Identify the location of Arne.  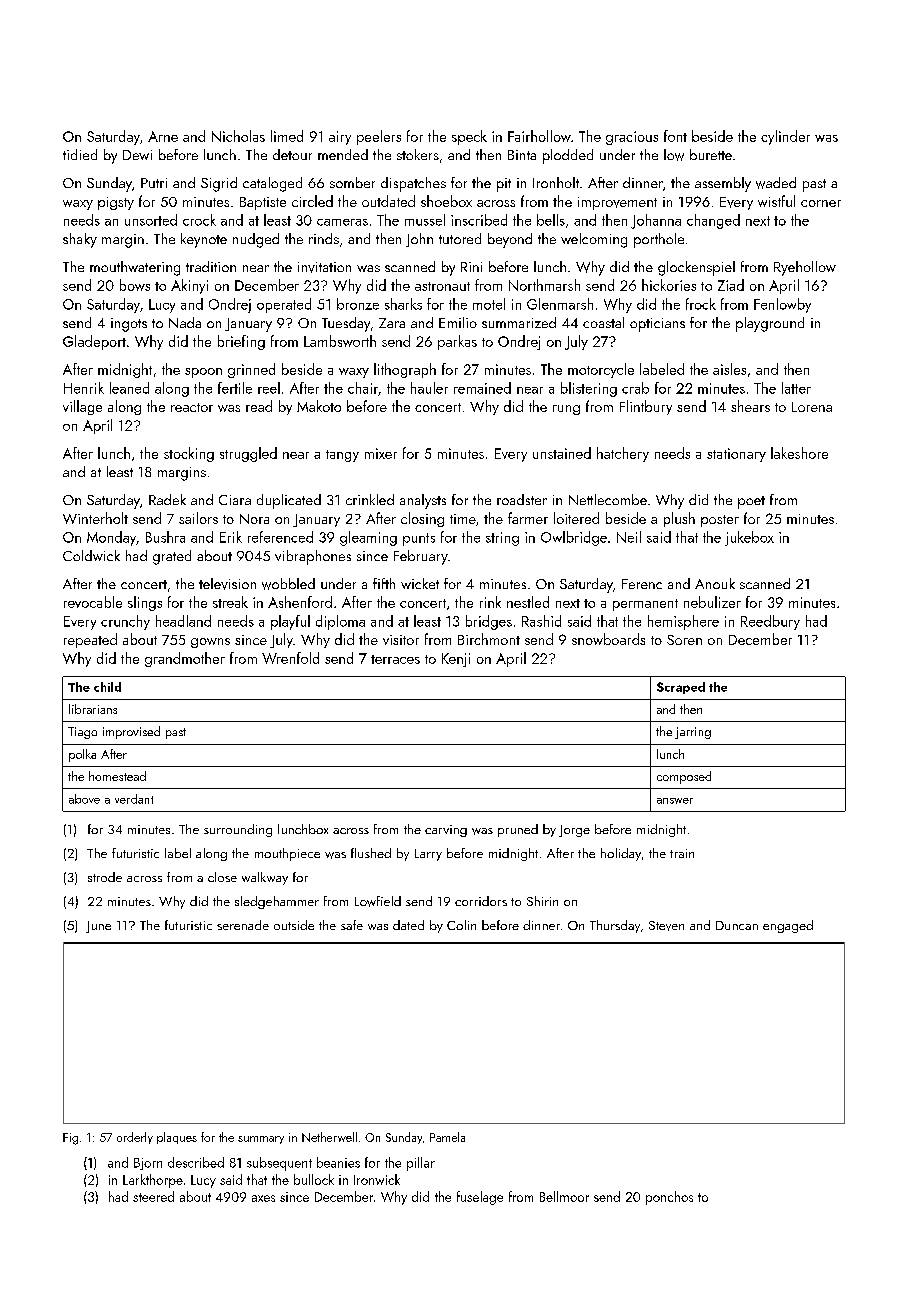
(163, 136).
